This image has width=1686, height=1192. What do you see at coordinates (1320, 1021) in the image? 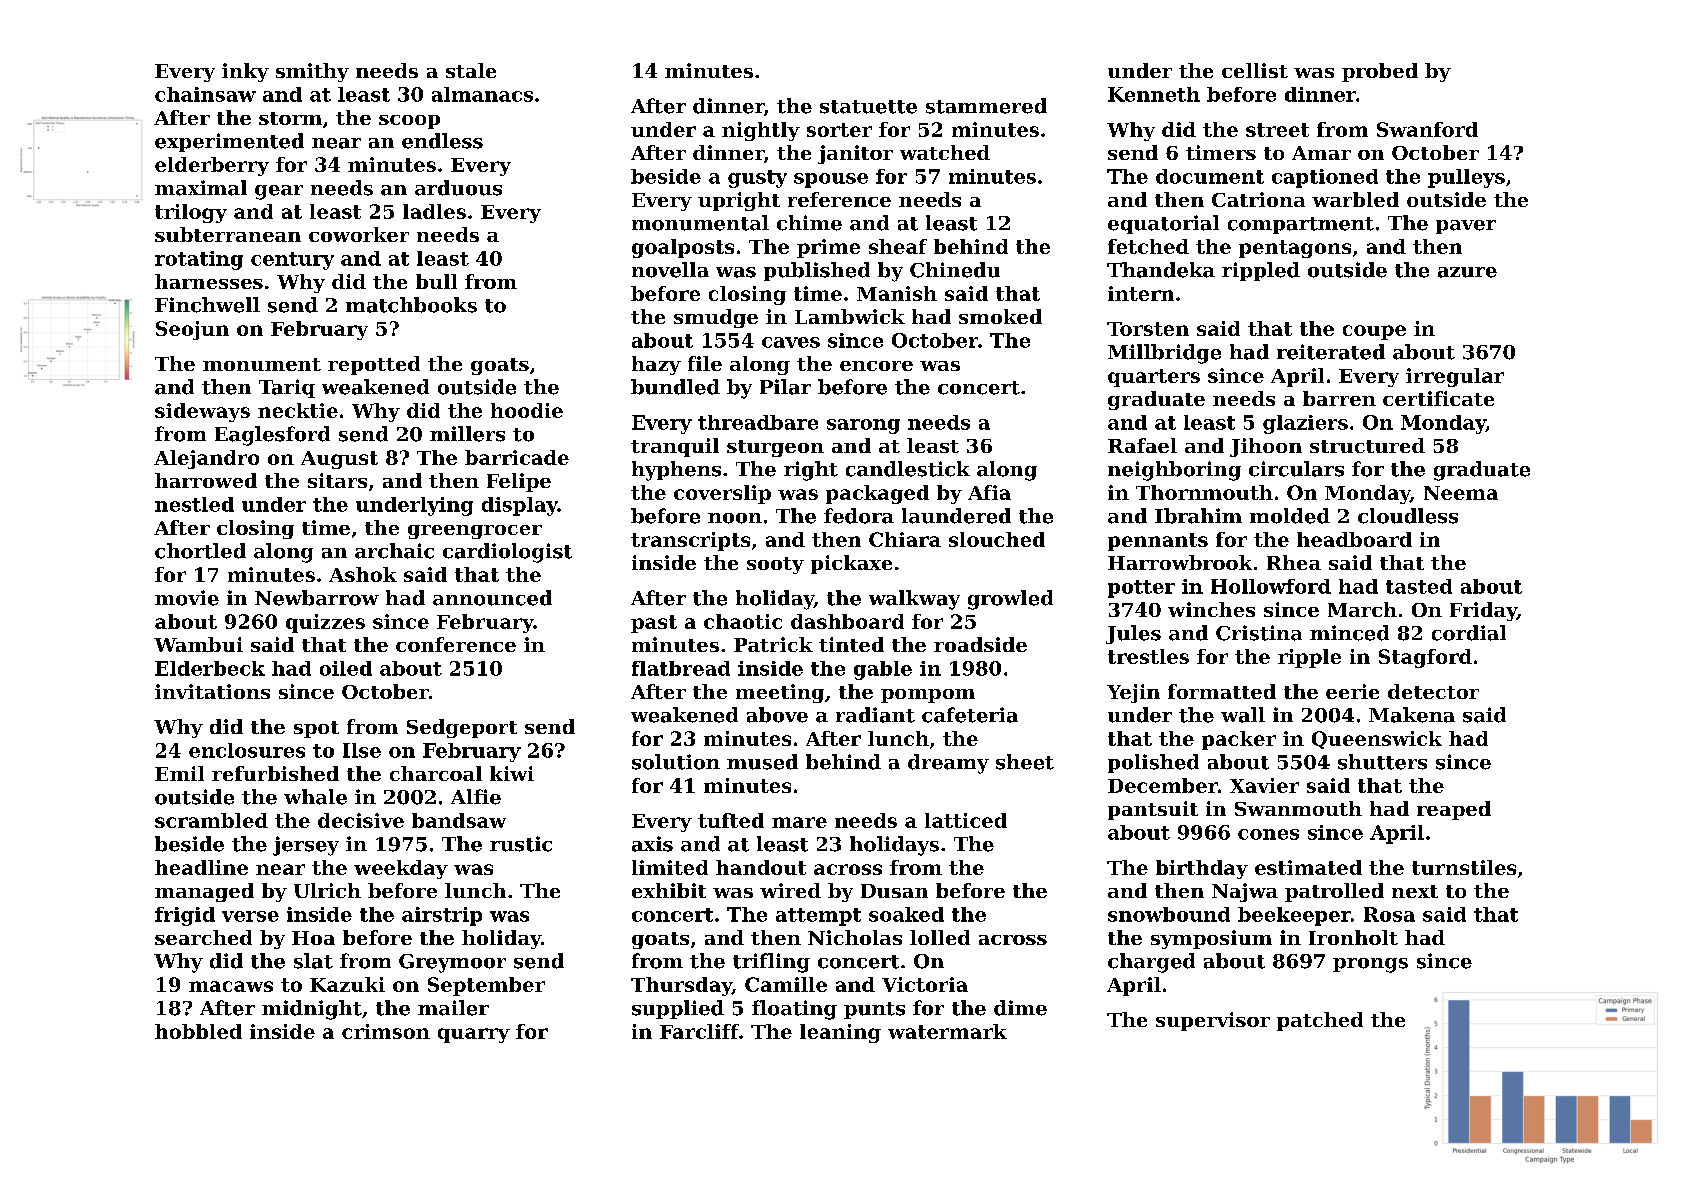
I see `patched` at bounding box center [1320, 1021].
